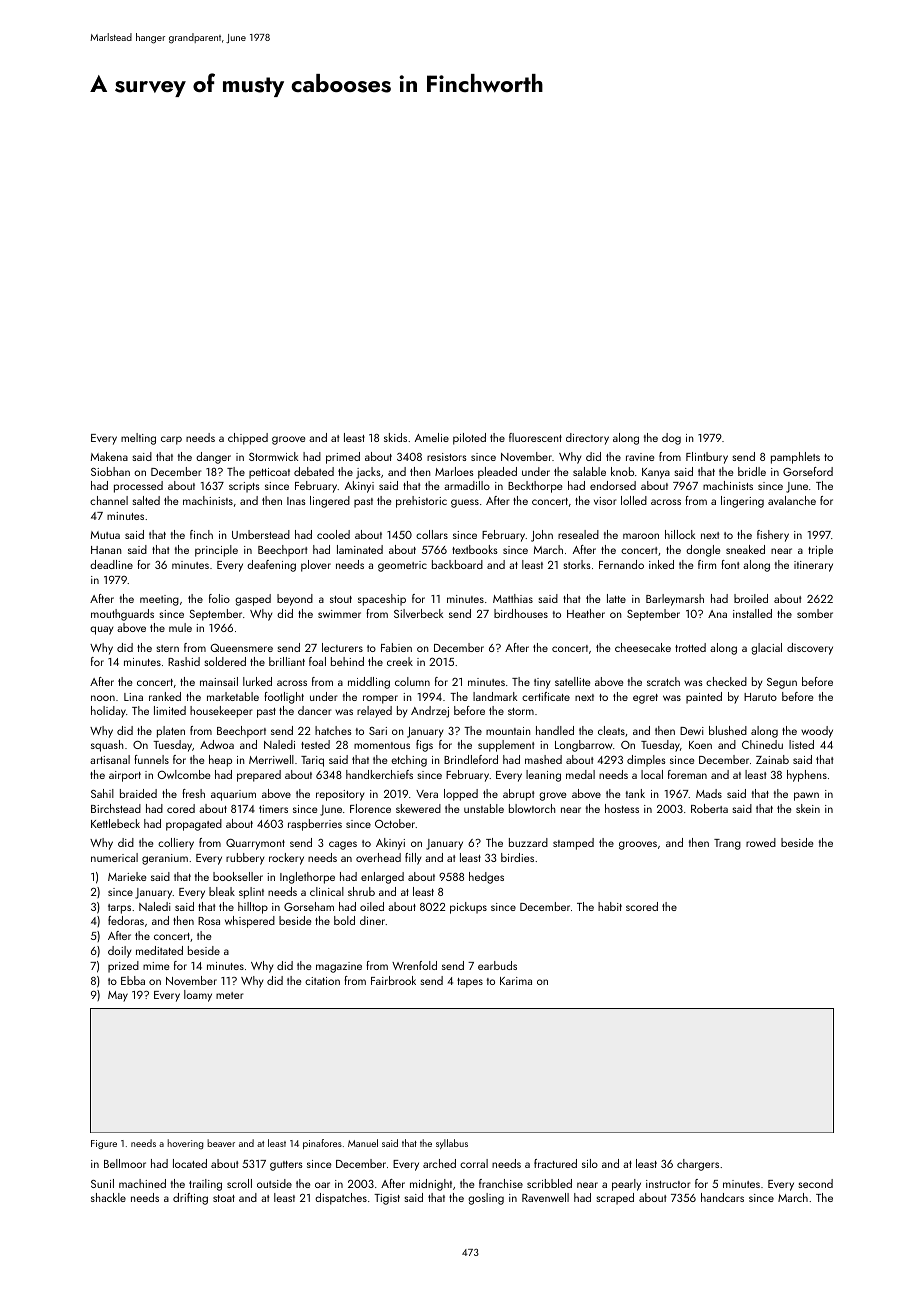 This document has height=1308, width=924. What do you see at coordinates (369, 683) in the document?
I see `middling` at bounding box center [369, 683].
